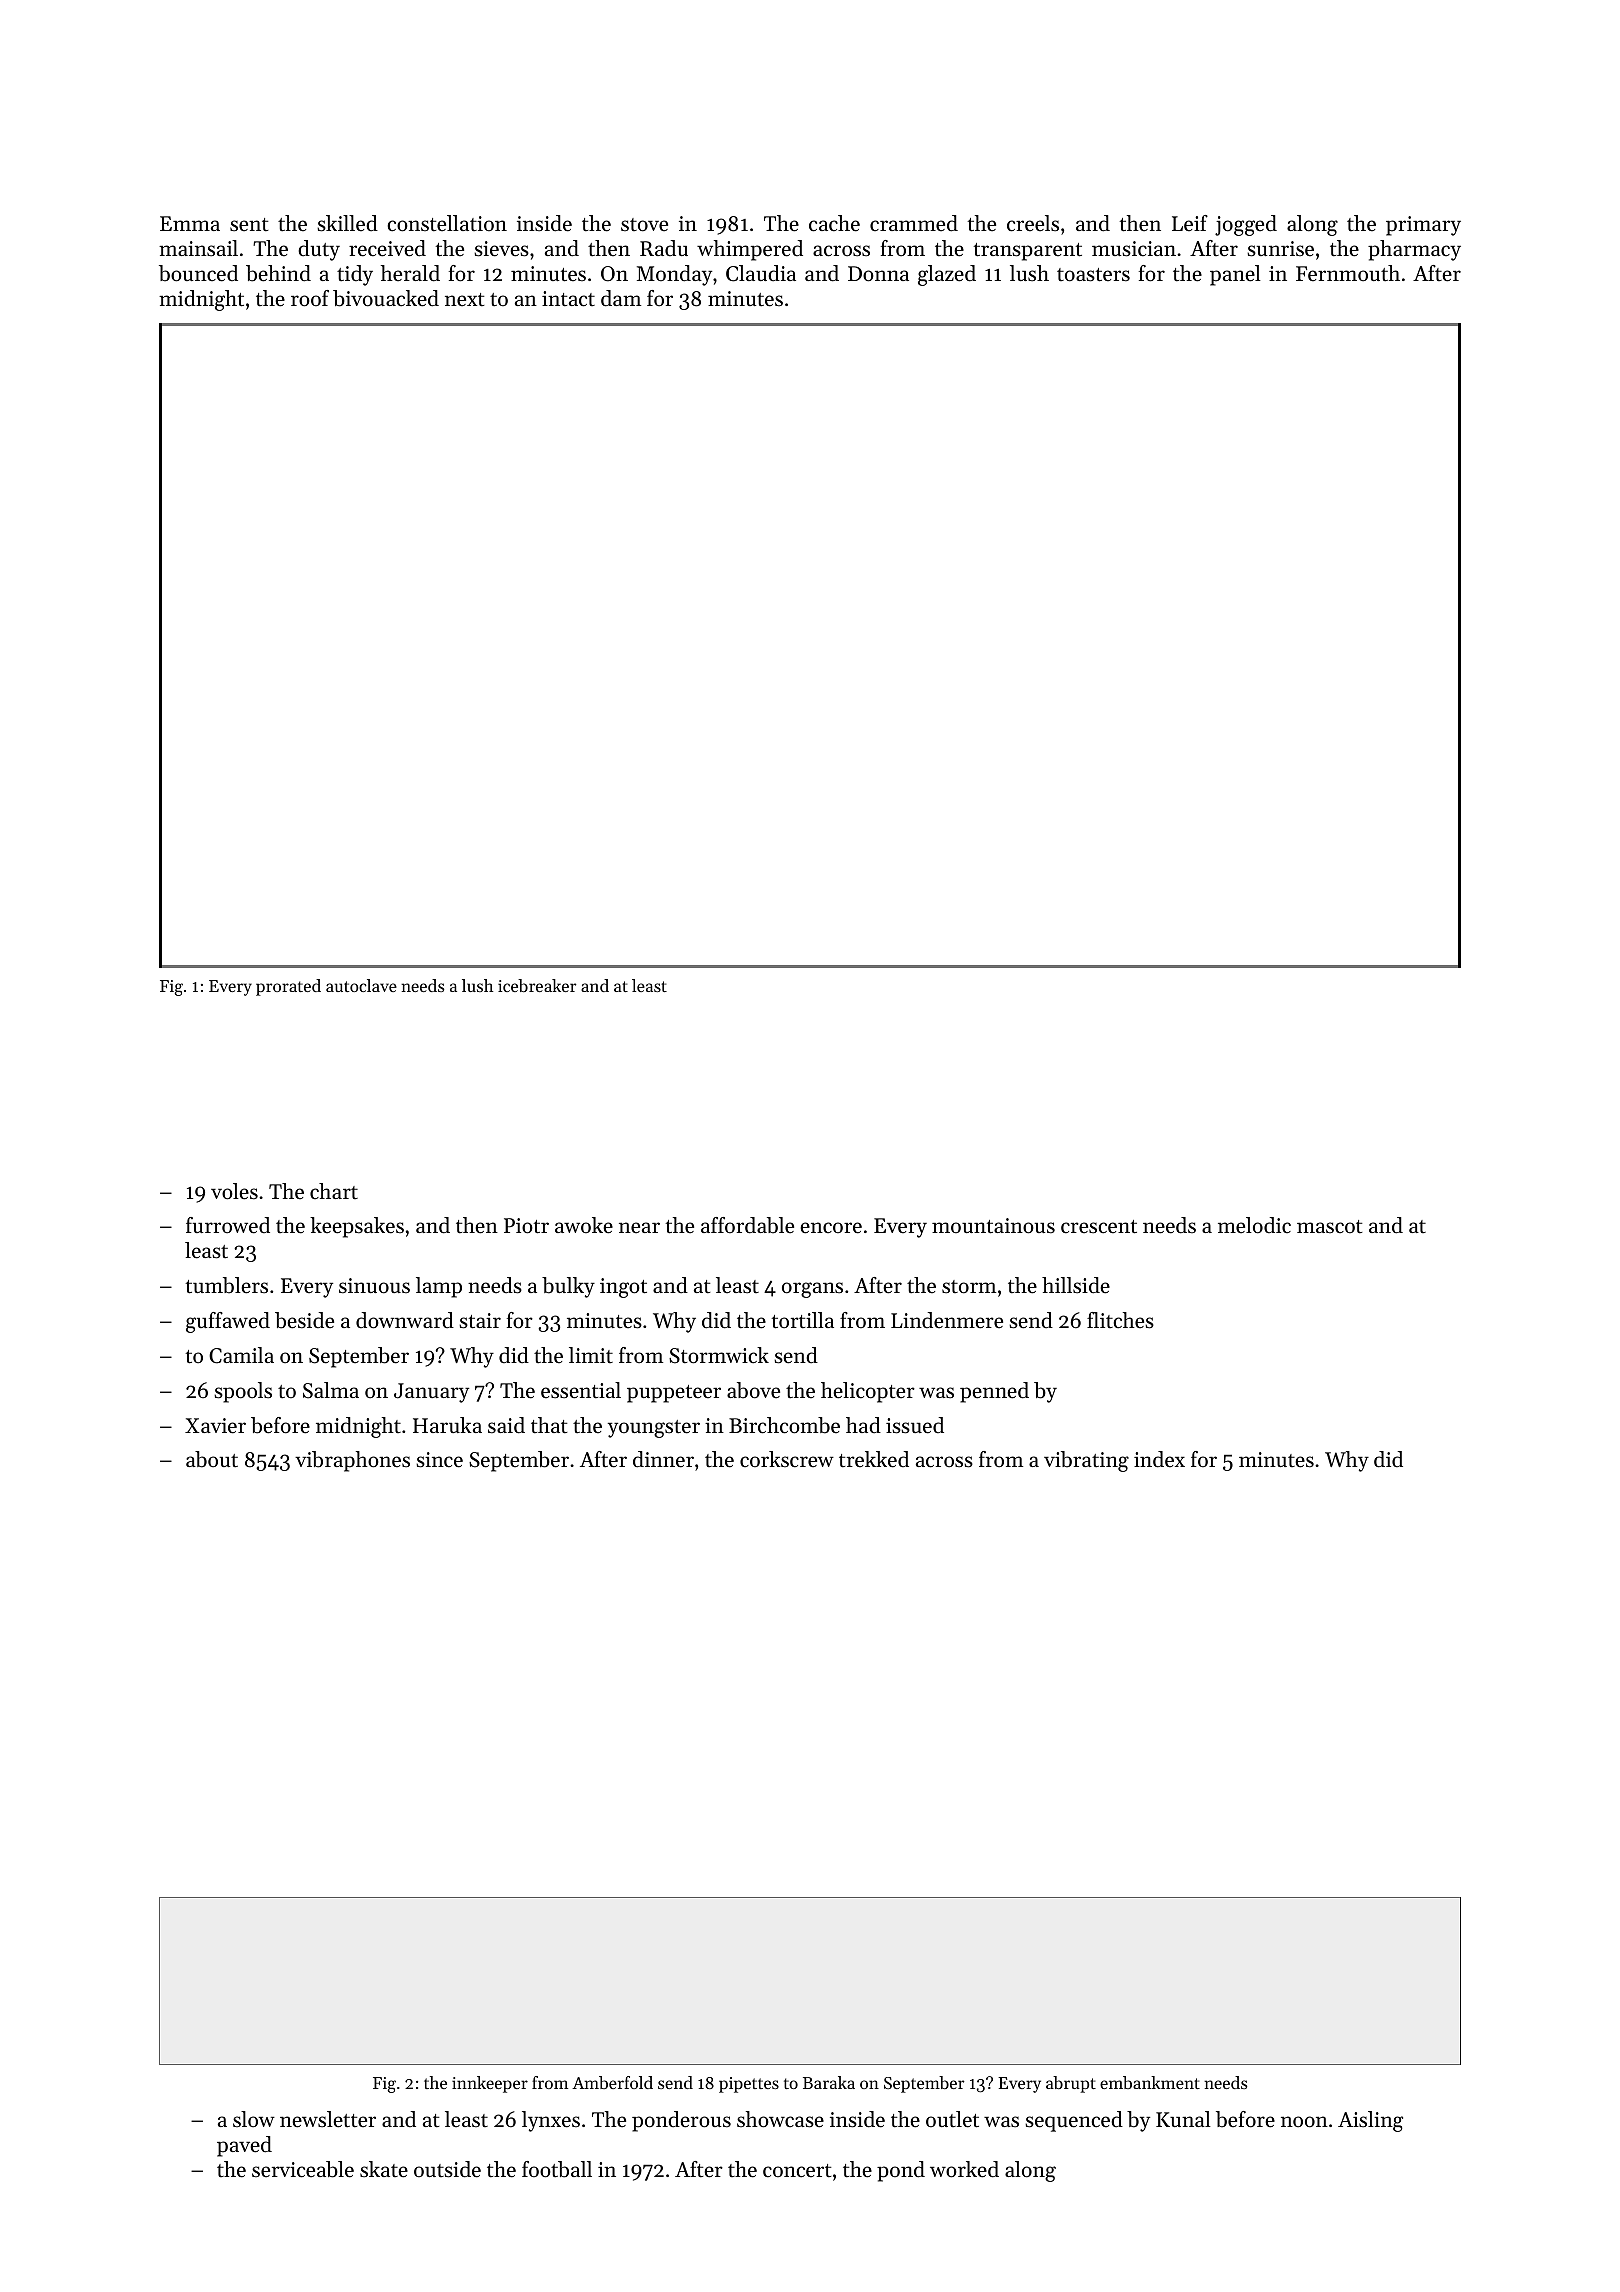 Image resolution: width=1620 pixels, height=2292 pixels. Describe the element at coordinates (1370, 2121) in the document. I see `Aisling` at that location.
